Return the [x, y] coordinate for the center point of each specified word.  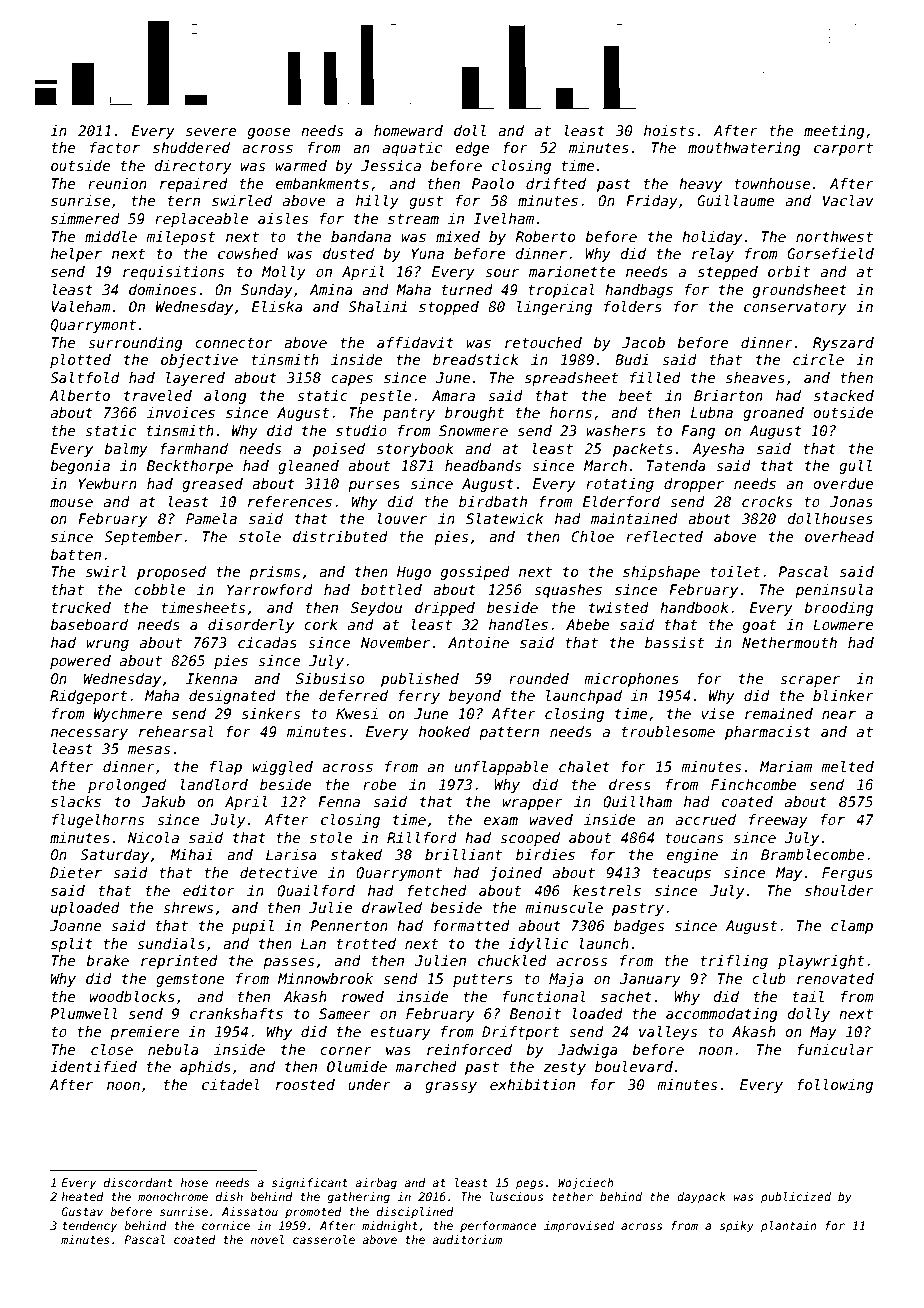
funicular [835, 1049]
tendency [89, 1227]
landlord [214, 784]
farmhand [194, 448]
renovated [835, 978]
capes [352, 380]
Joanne [76, 925]
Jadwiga [587, 1051]
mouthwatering [744, 149]
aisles [283, 218]
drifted [556, 183]
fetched [437, 890]
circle [818, 359]
